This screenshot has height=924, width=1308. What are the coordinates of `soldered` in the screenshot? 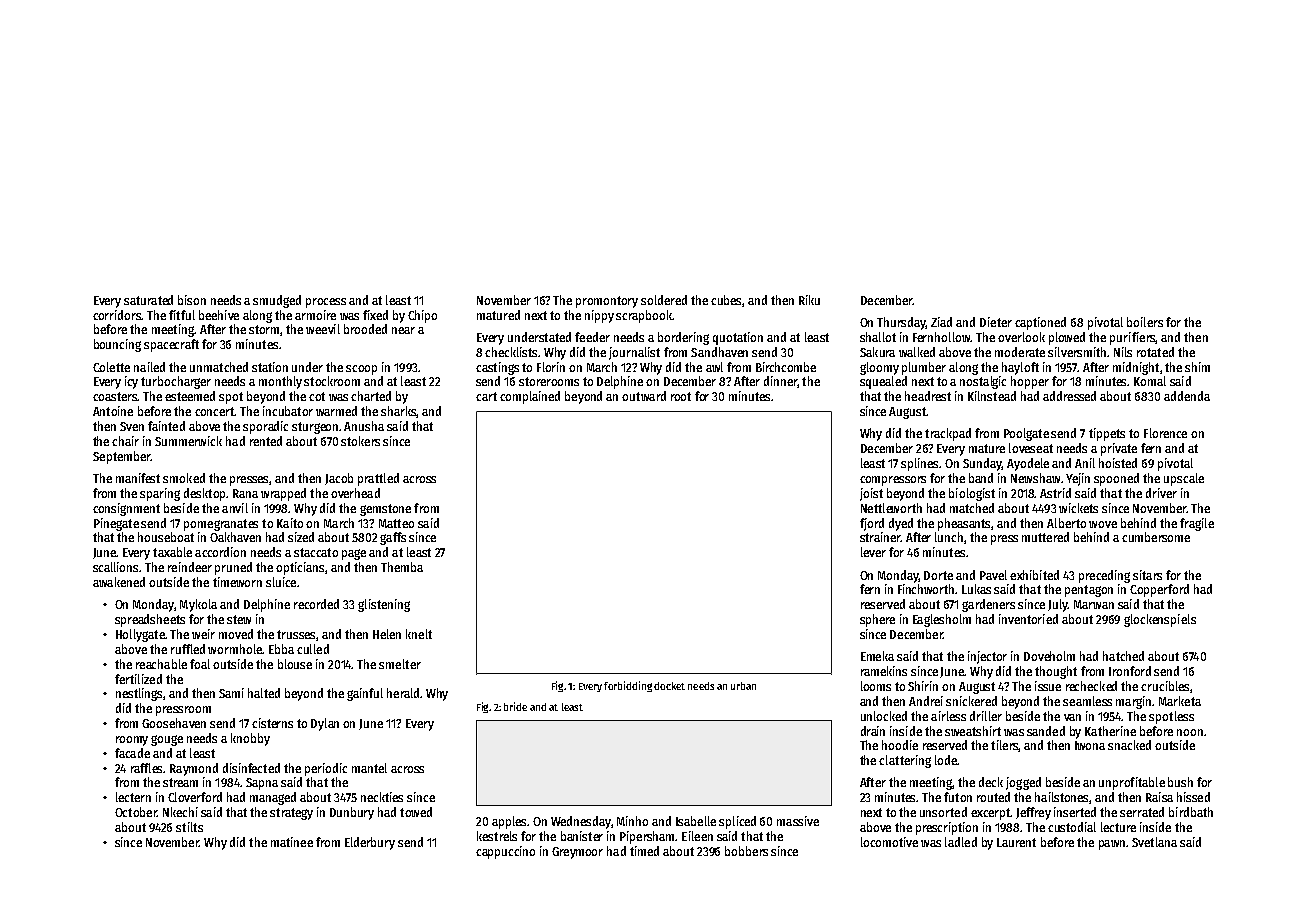 It's located at (664, 300).
